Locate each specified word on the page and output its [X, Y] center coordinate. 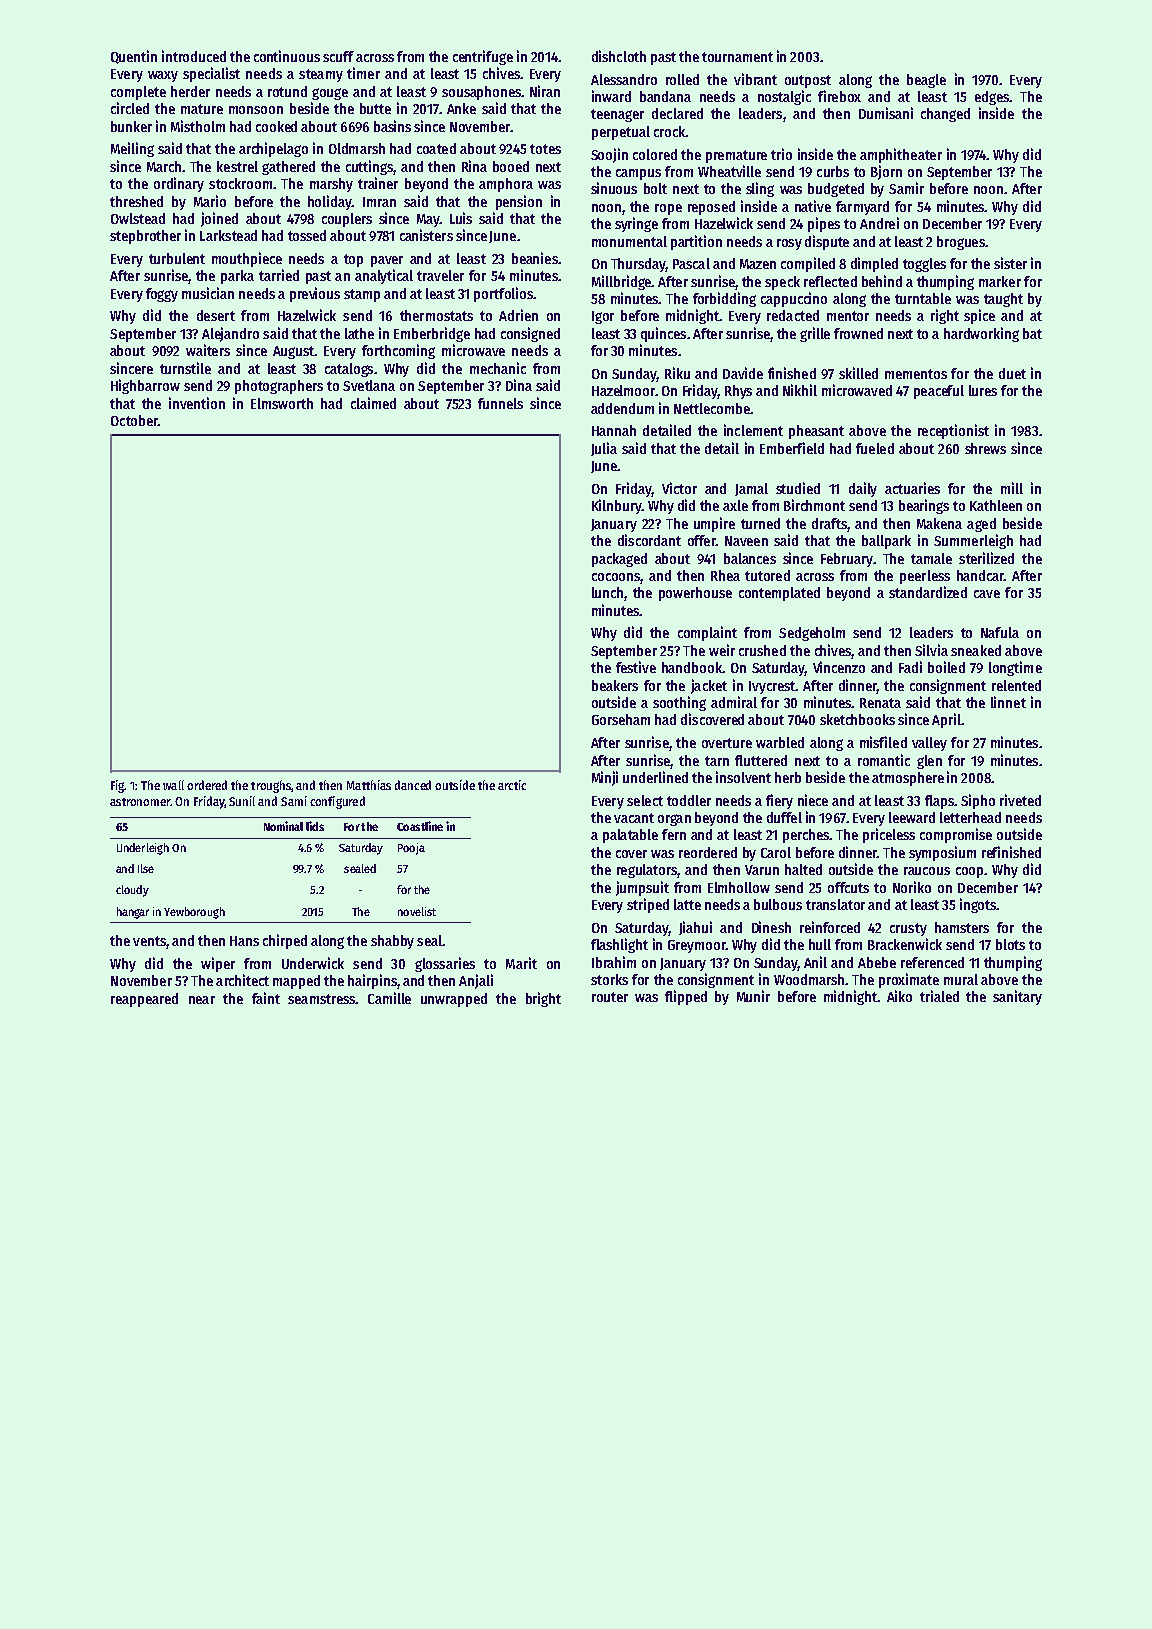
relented [1016, 685]
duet [1012, 373]
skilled [858, 373]
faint [266, 998]
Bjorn [886, 172]
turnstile [185, 368]
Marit [521, 963]
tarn [717, 761]
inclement [753, 430]
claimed [373, 403]
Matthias [369, 785]
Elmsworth [282, 403]
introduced [194, 56]
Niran [545, 91]
